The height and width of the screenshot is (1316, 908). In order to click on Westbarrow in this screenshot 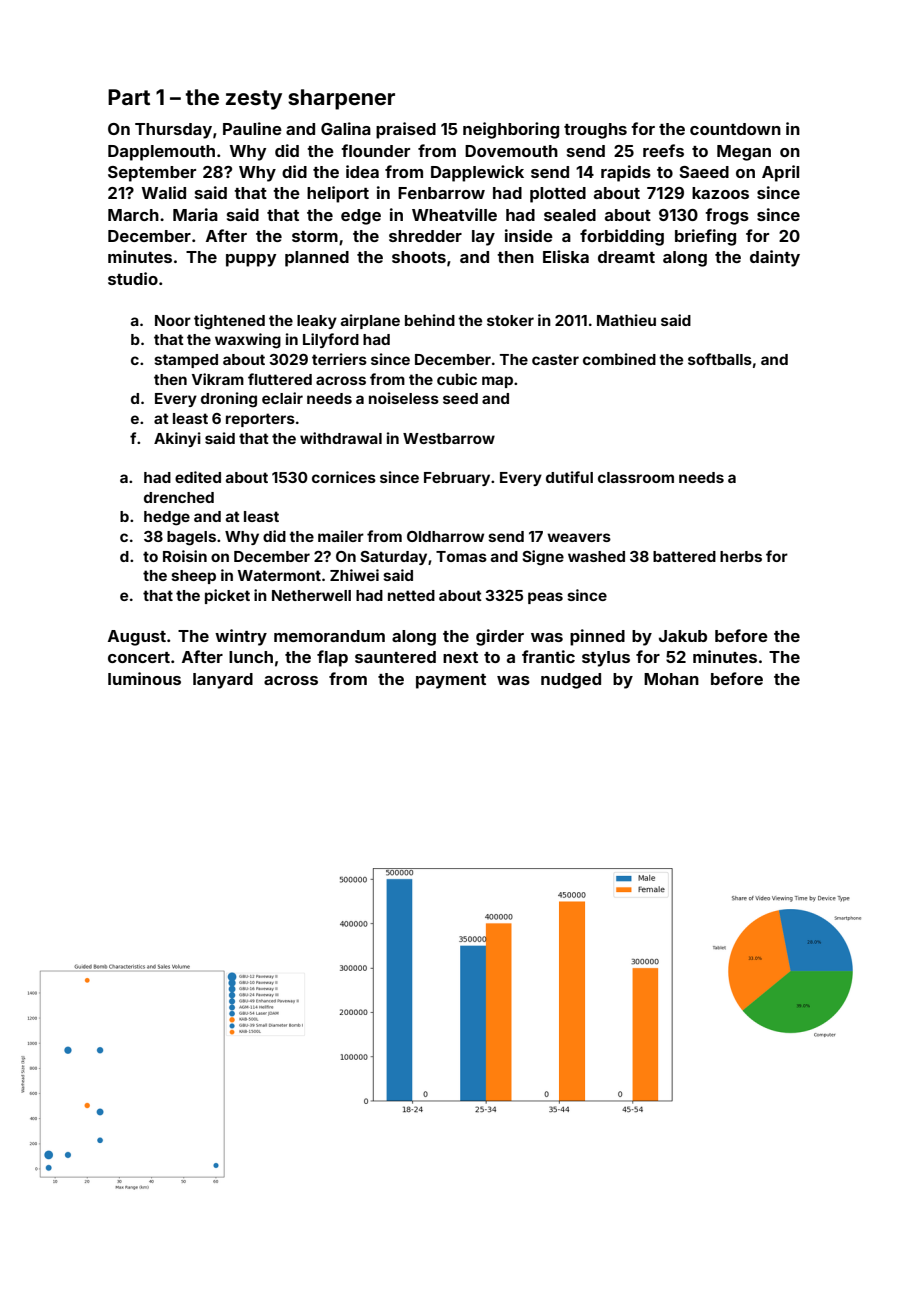, I will do `click(449, 438)`.
